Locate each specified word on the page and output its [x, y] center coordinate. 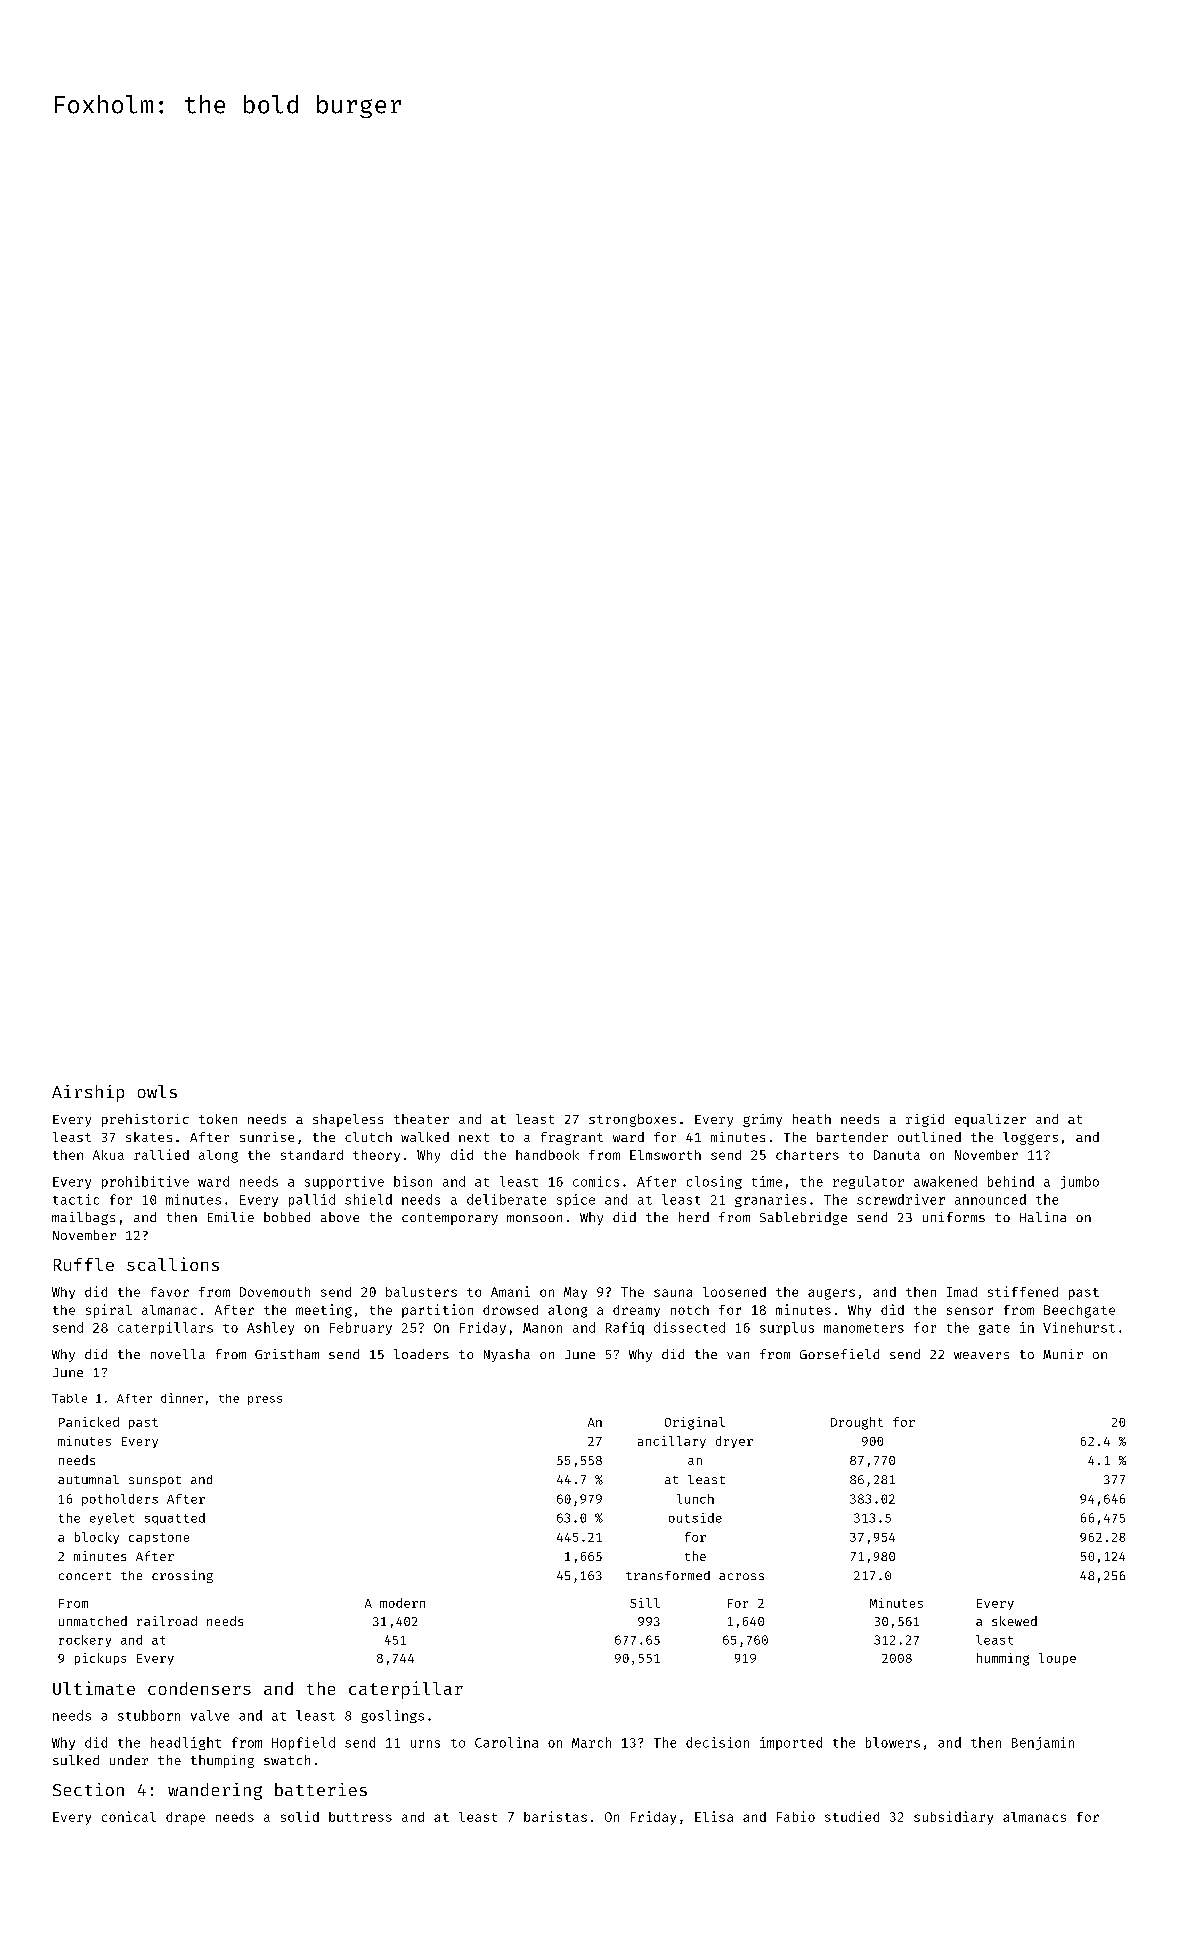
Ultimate [94, 1688]
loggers [1030, 1138]
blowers [893, 1742]
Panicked [89, 1422]
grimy [762, 1120]
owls [157, 1091]
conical [129, 1816]
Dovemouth [275, 1292]
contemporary [450, 1219]
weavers [981, 1355]
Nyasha [507, 1355]
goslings [392, 1716]
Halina [1043, 1217]
